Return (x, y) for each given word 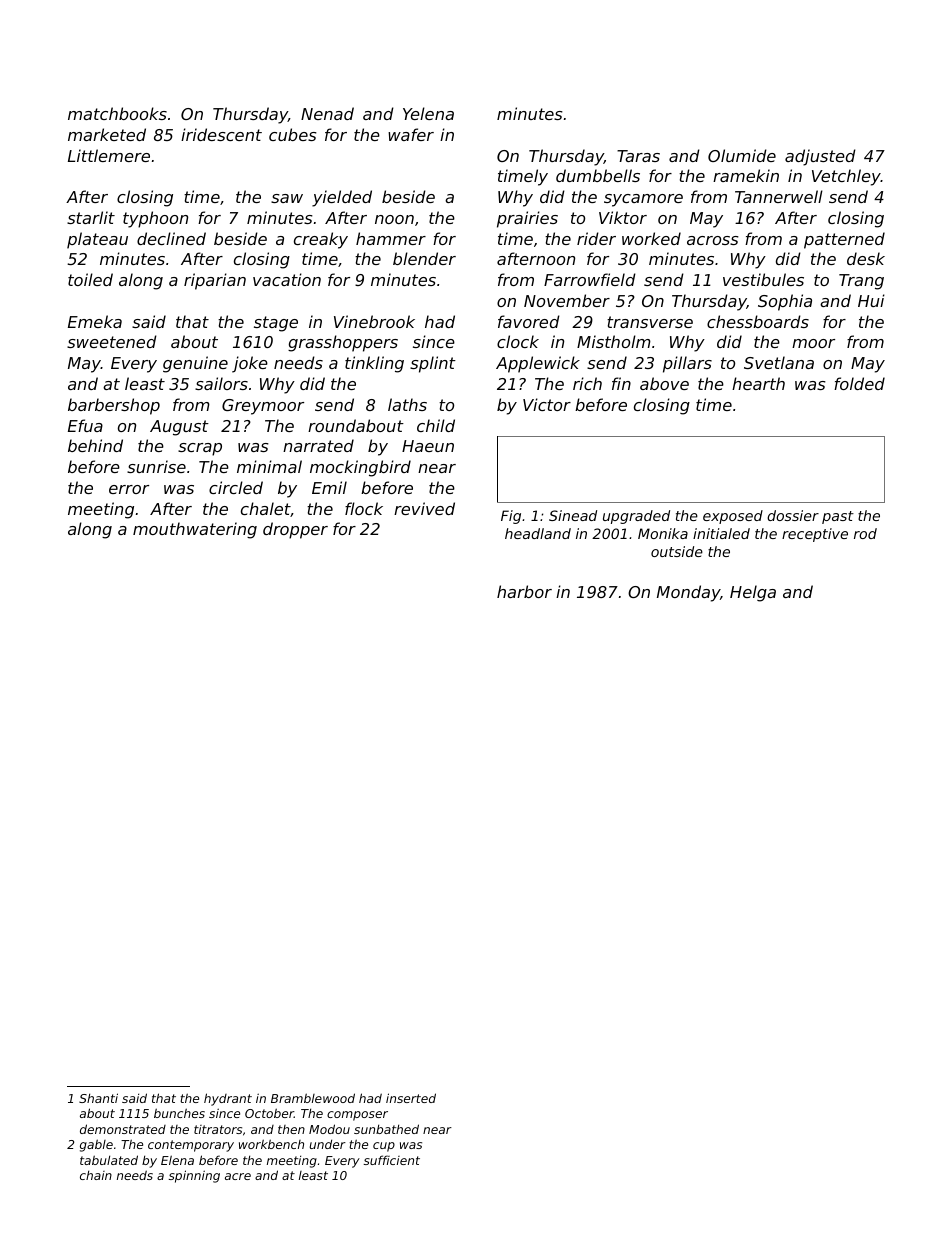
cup (384, 1147)
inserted (411, 1098)
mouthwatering (195, 530)
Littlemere (109, 155)
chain (96, 1175)
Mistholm (614, 341)
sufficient (392, 1160)
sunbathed (386, 1129)
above (664, 383)
